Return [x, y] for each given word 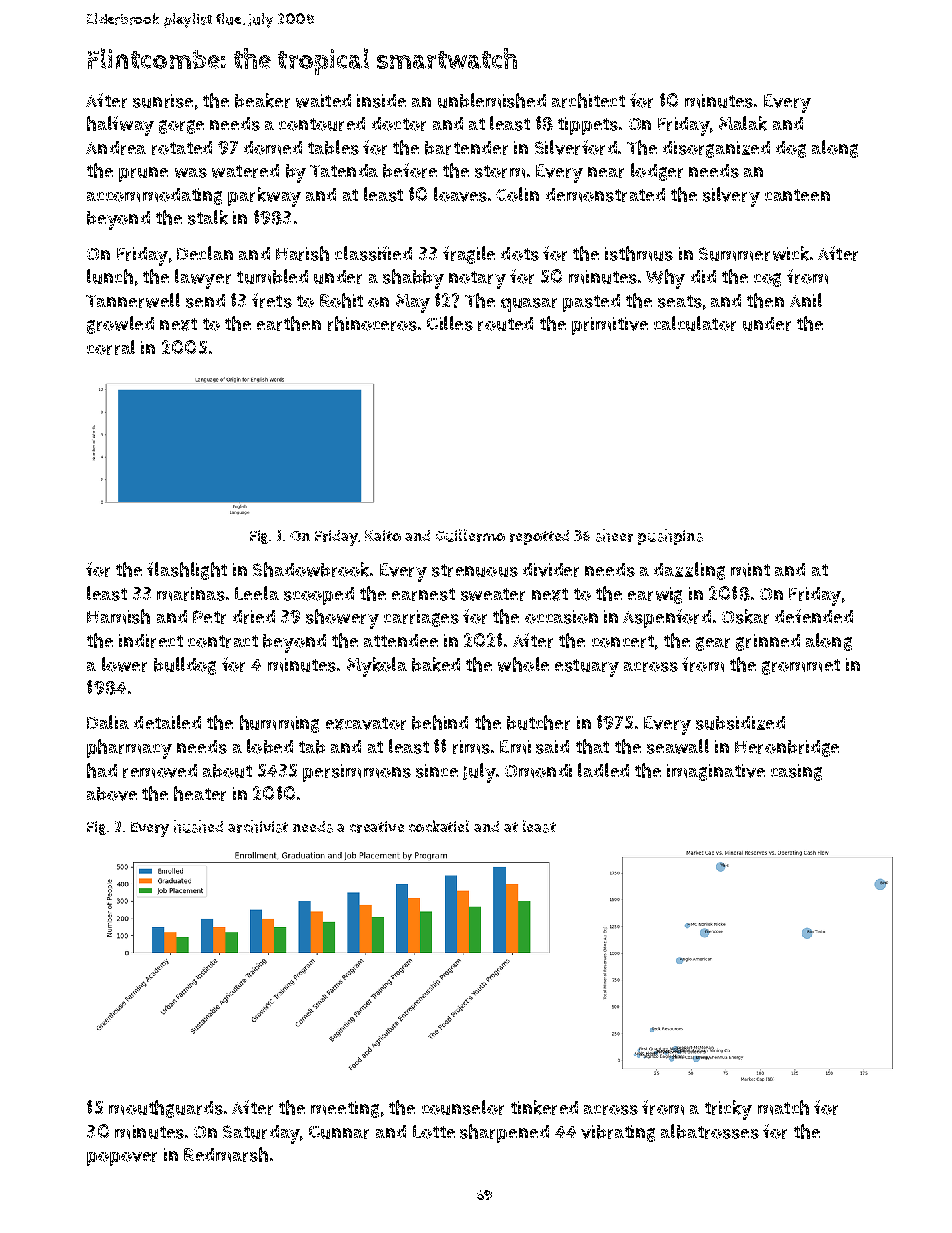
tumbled [272, 276]
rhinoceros [372, 323]
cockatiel [439, 826]
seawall [678, 746]
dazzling [689, 571]
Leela [257, 593]
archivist [258, 826]
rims [471, 747]
